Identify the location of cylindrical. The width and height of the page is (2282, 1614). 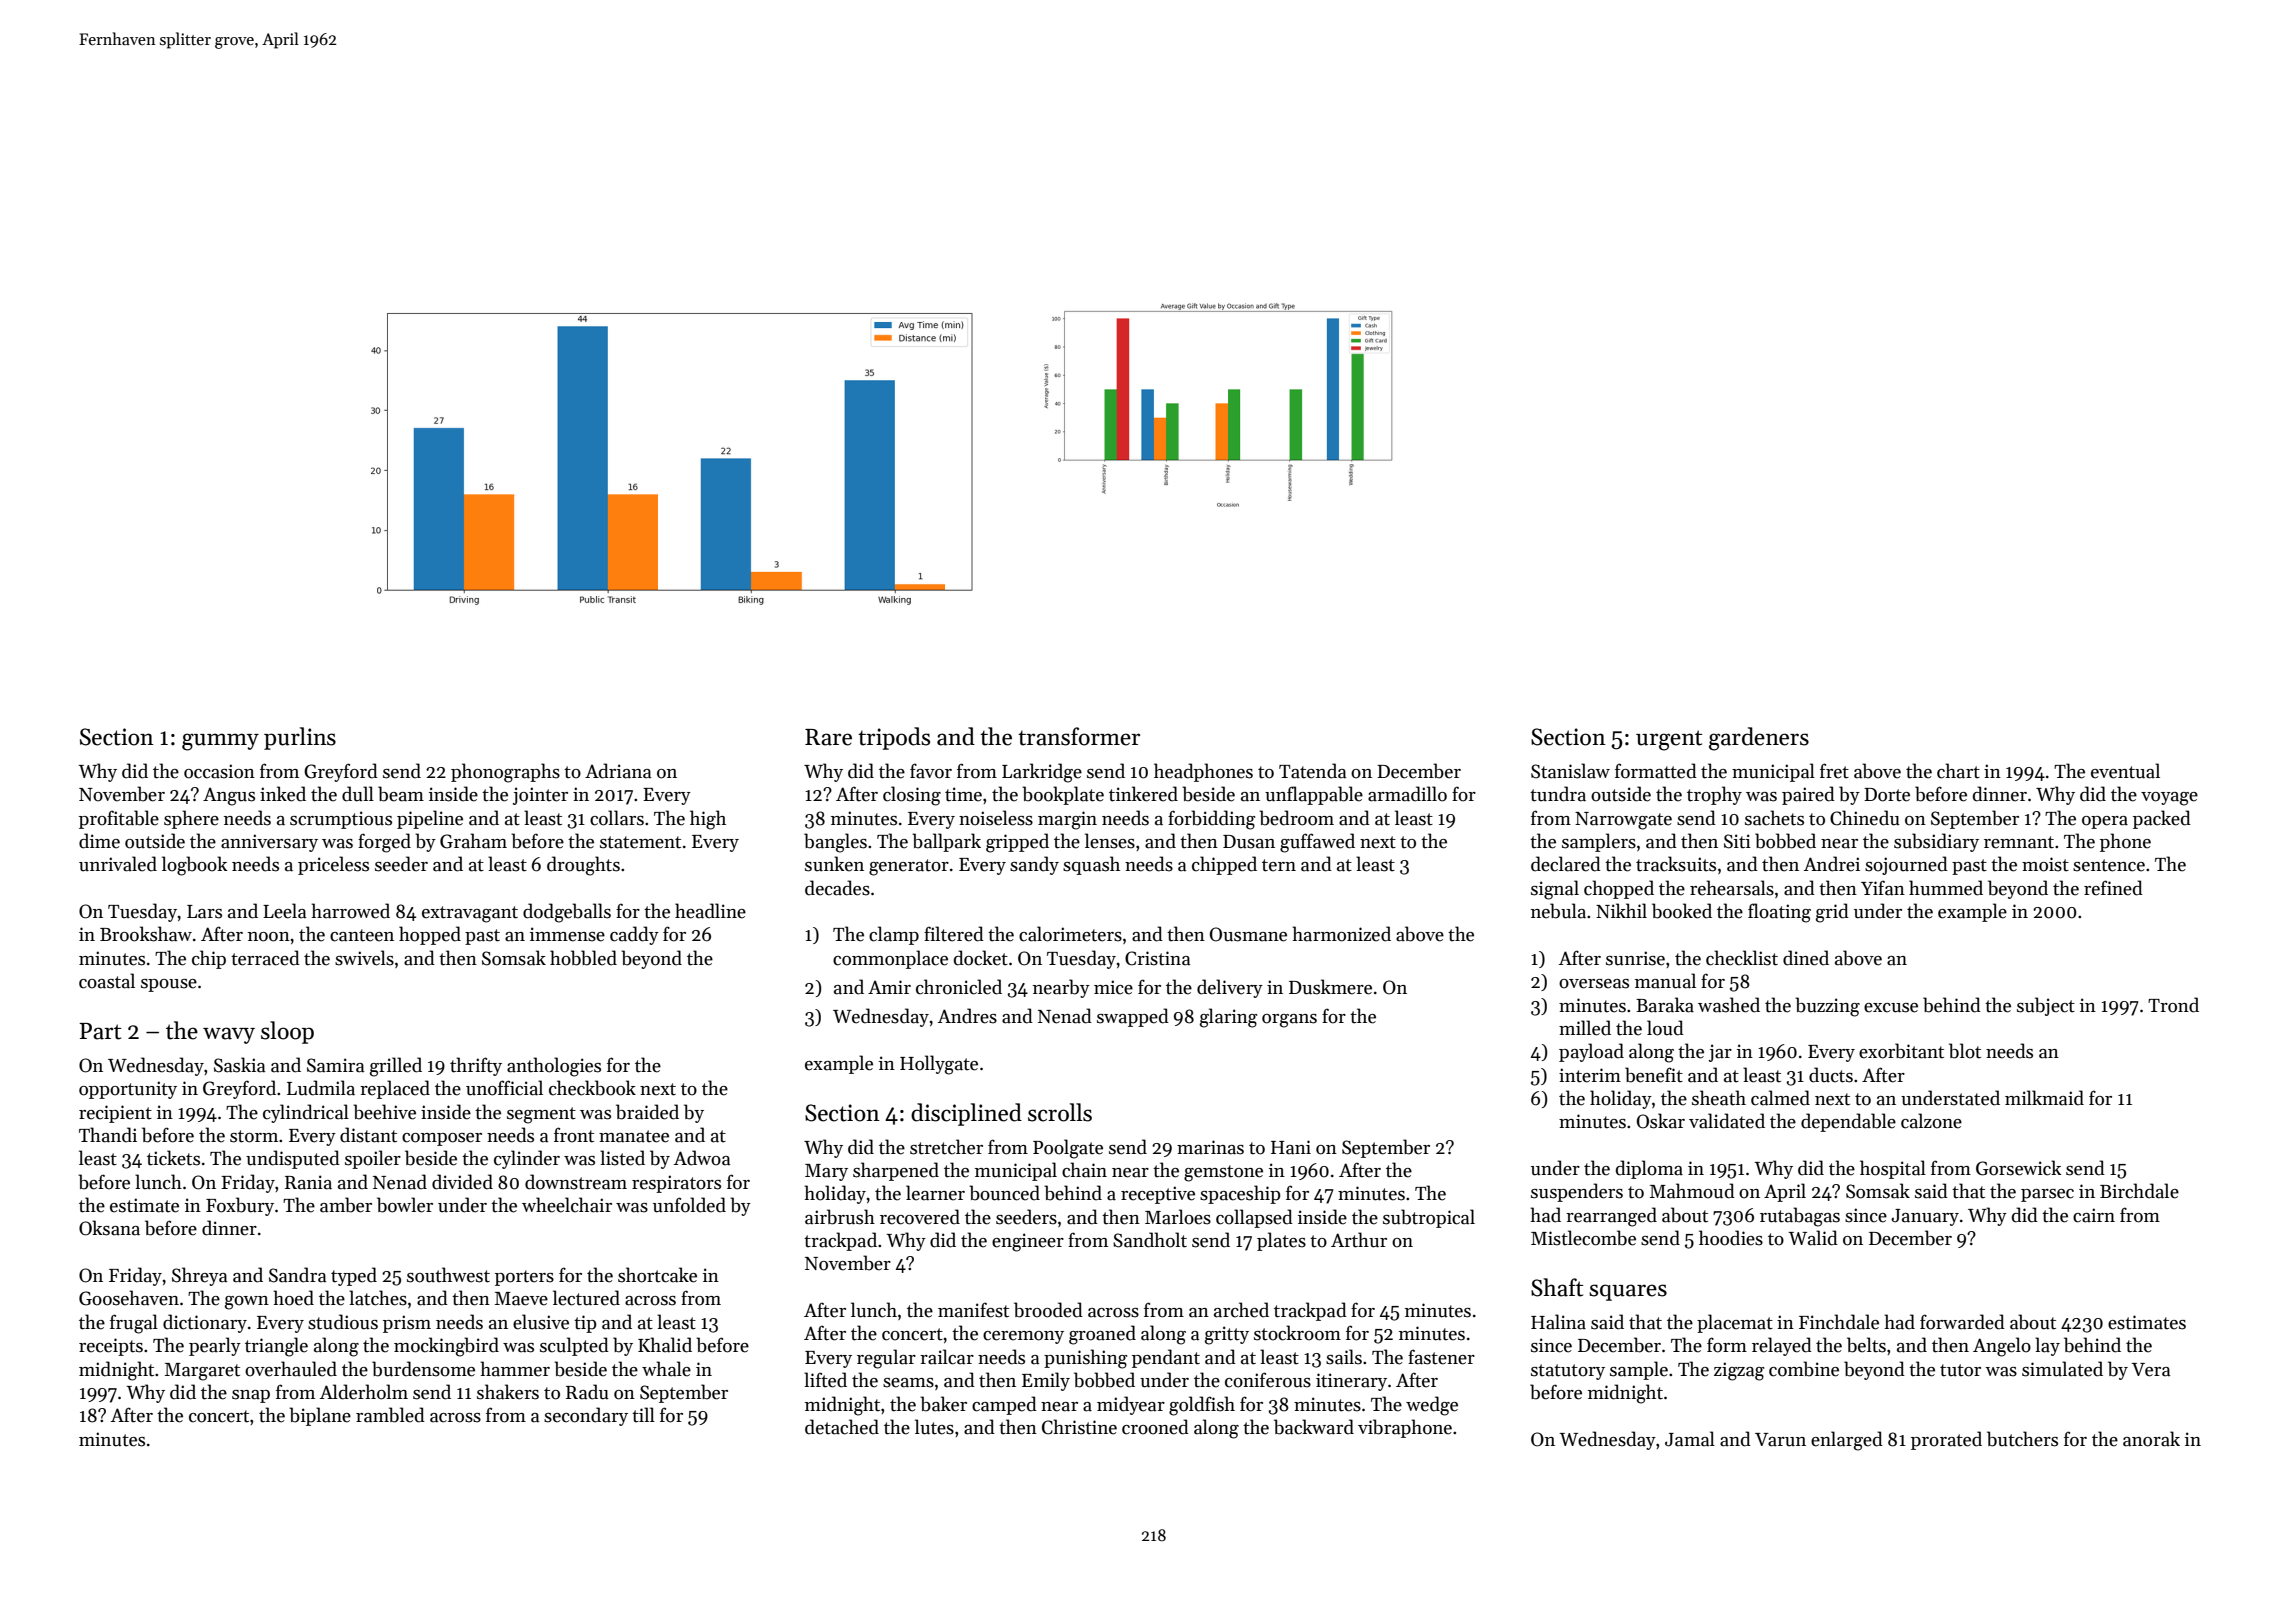
(306, 1113).
